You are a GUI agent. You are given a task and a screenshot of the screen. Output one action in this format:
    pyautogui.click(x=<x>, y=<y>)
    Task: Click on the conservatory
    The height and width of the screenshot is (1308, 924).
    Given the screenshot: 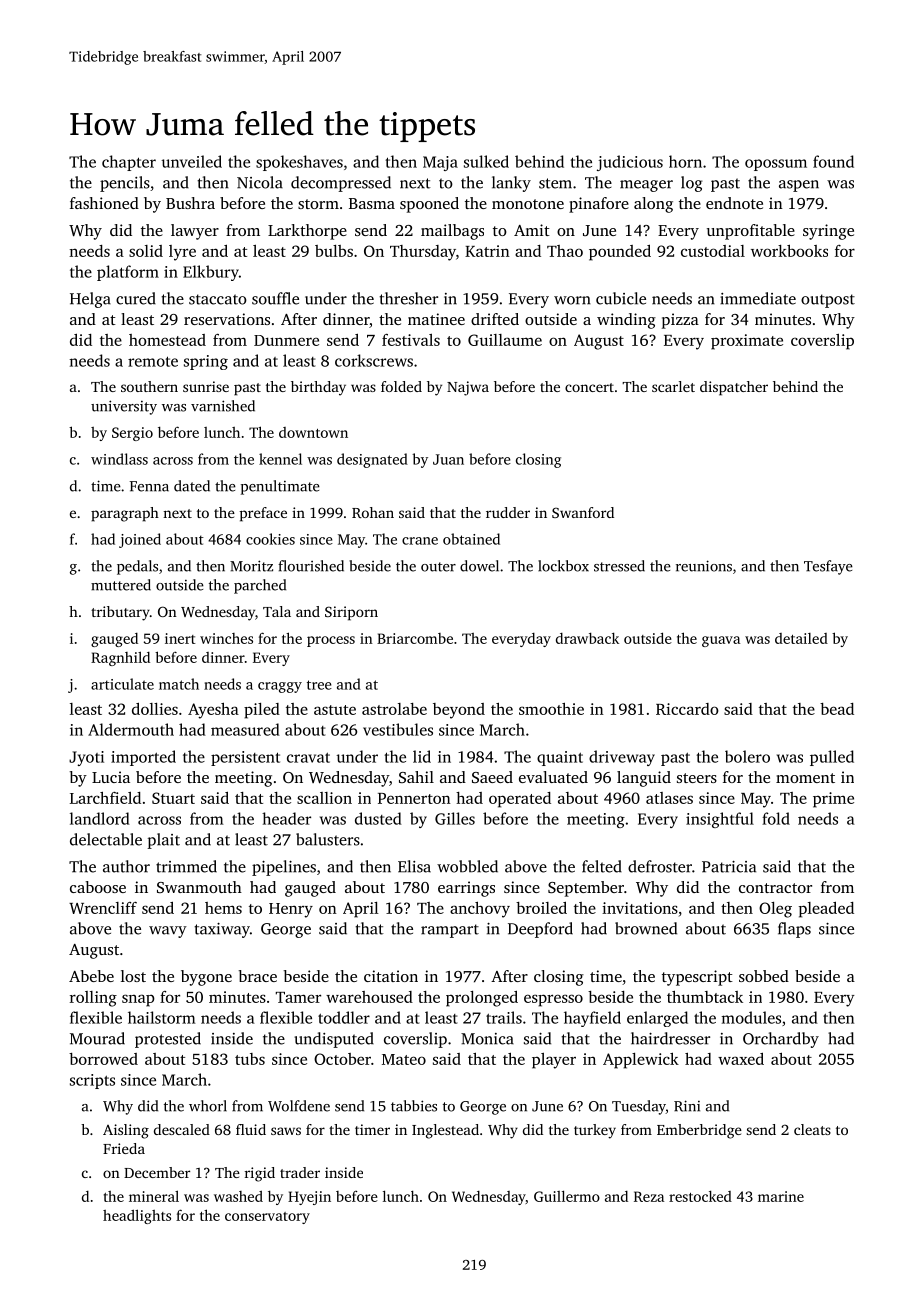 What is the action you would take?
    pyautogui.click(x=267, y=1218)
